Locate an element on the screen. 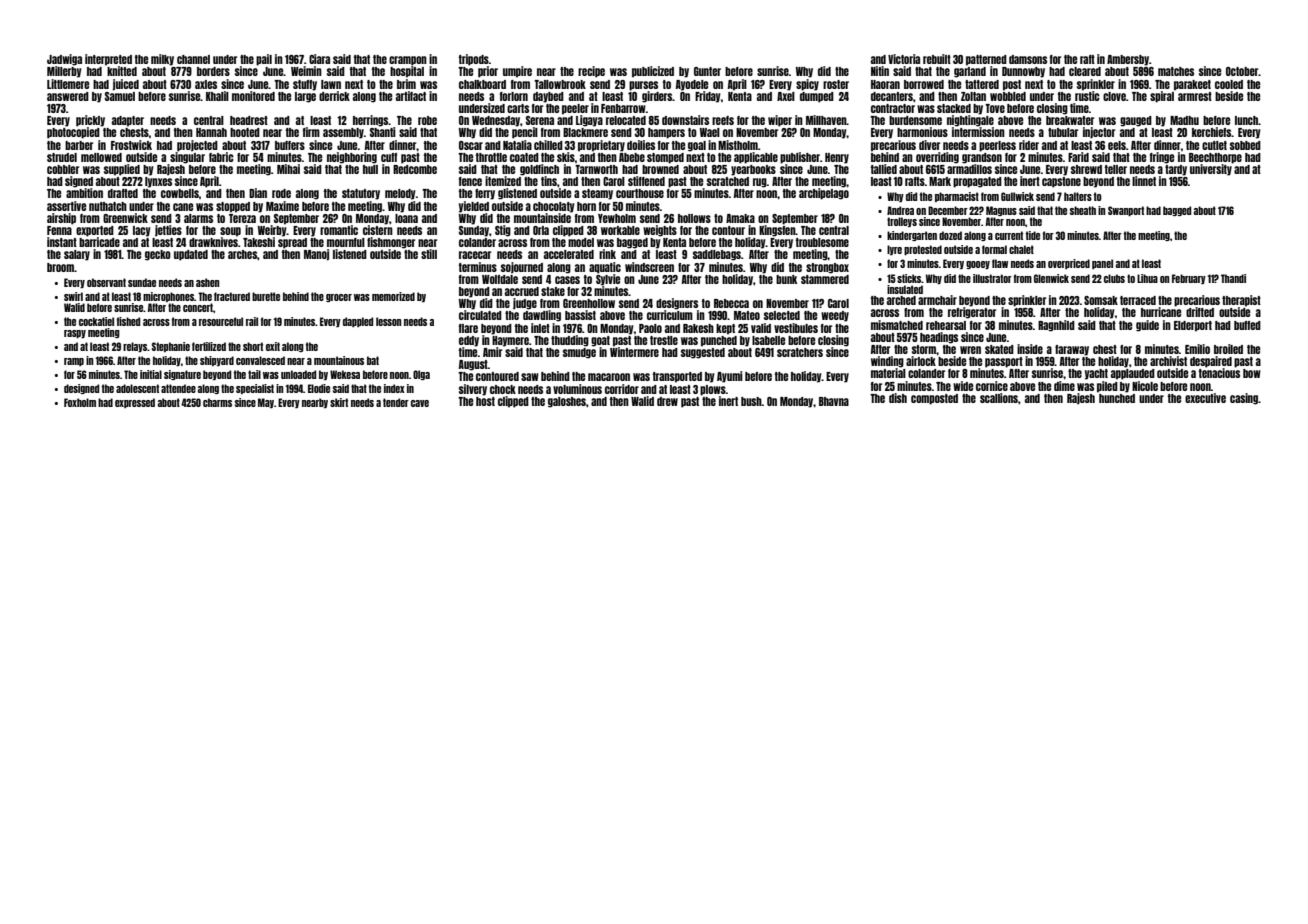 Image resolution: width=1308 pixels, height=924 pixels. refrigerator is located at coordinates (972, 313).
